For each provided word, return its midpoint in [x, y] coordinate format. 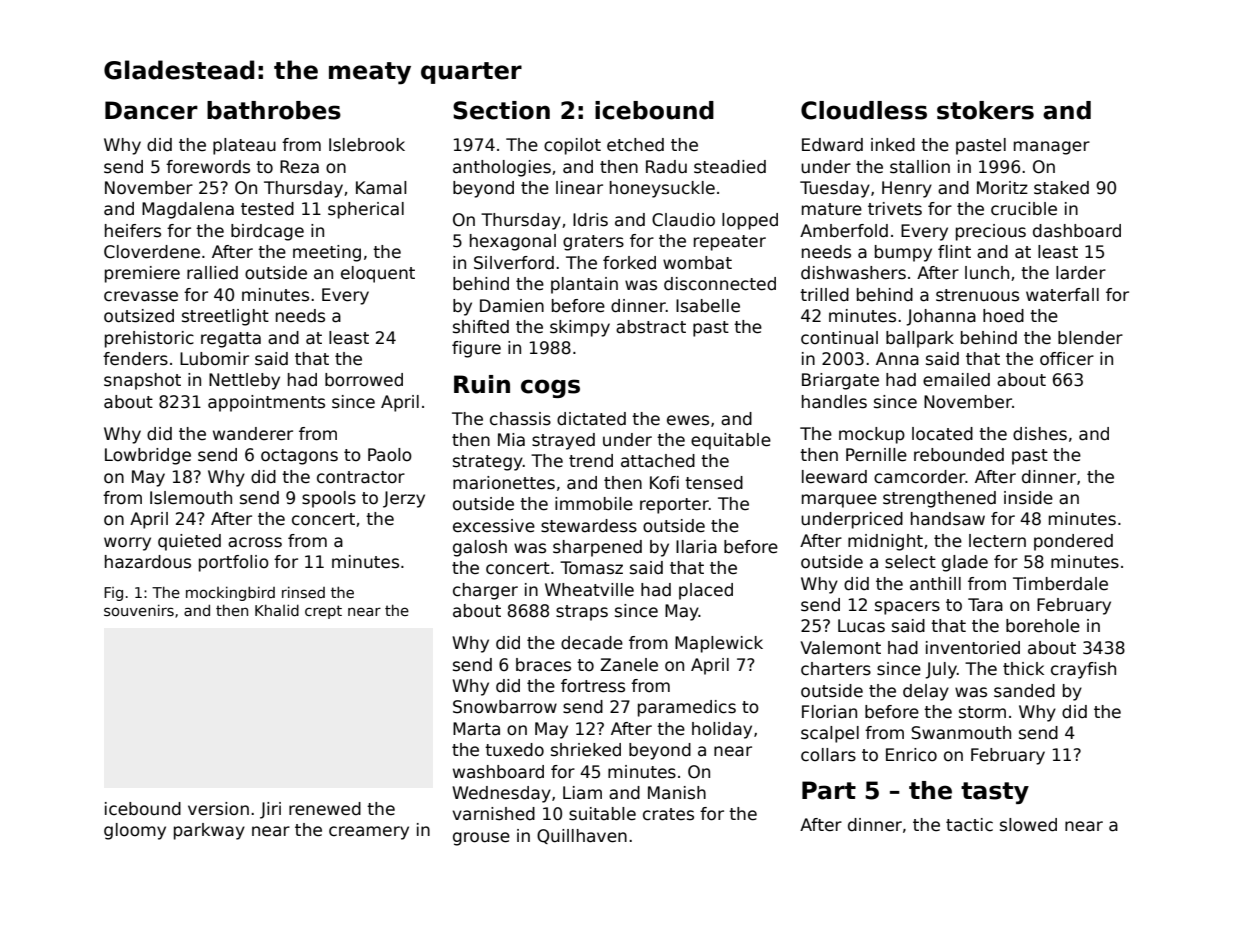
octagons [299, 457]
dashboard [1077, 231]
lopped [750, 221]
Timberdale [1060, 584]
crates [668, 814]
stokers [985, 110]
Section [501, 110]
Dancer [151, 110]
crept [323, 612]
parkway [209, 831]
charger [485, 591]
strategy [488, 463]
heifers [133, 231]
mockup [872, 435]
